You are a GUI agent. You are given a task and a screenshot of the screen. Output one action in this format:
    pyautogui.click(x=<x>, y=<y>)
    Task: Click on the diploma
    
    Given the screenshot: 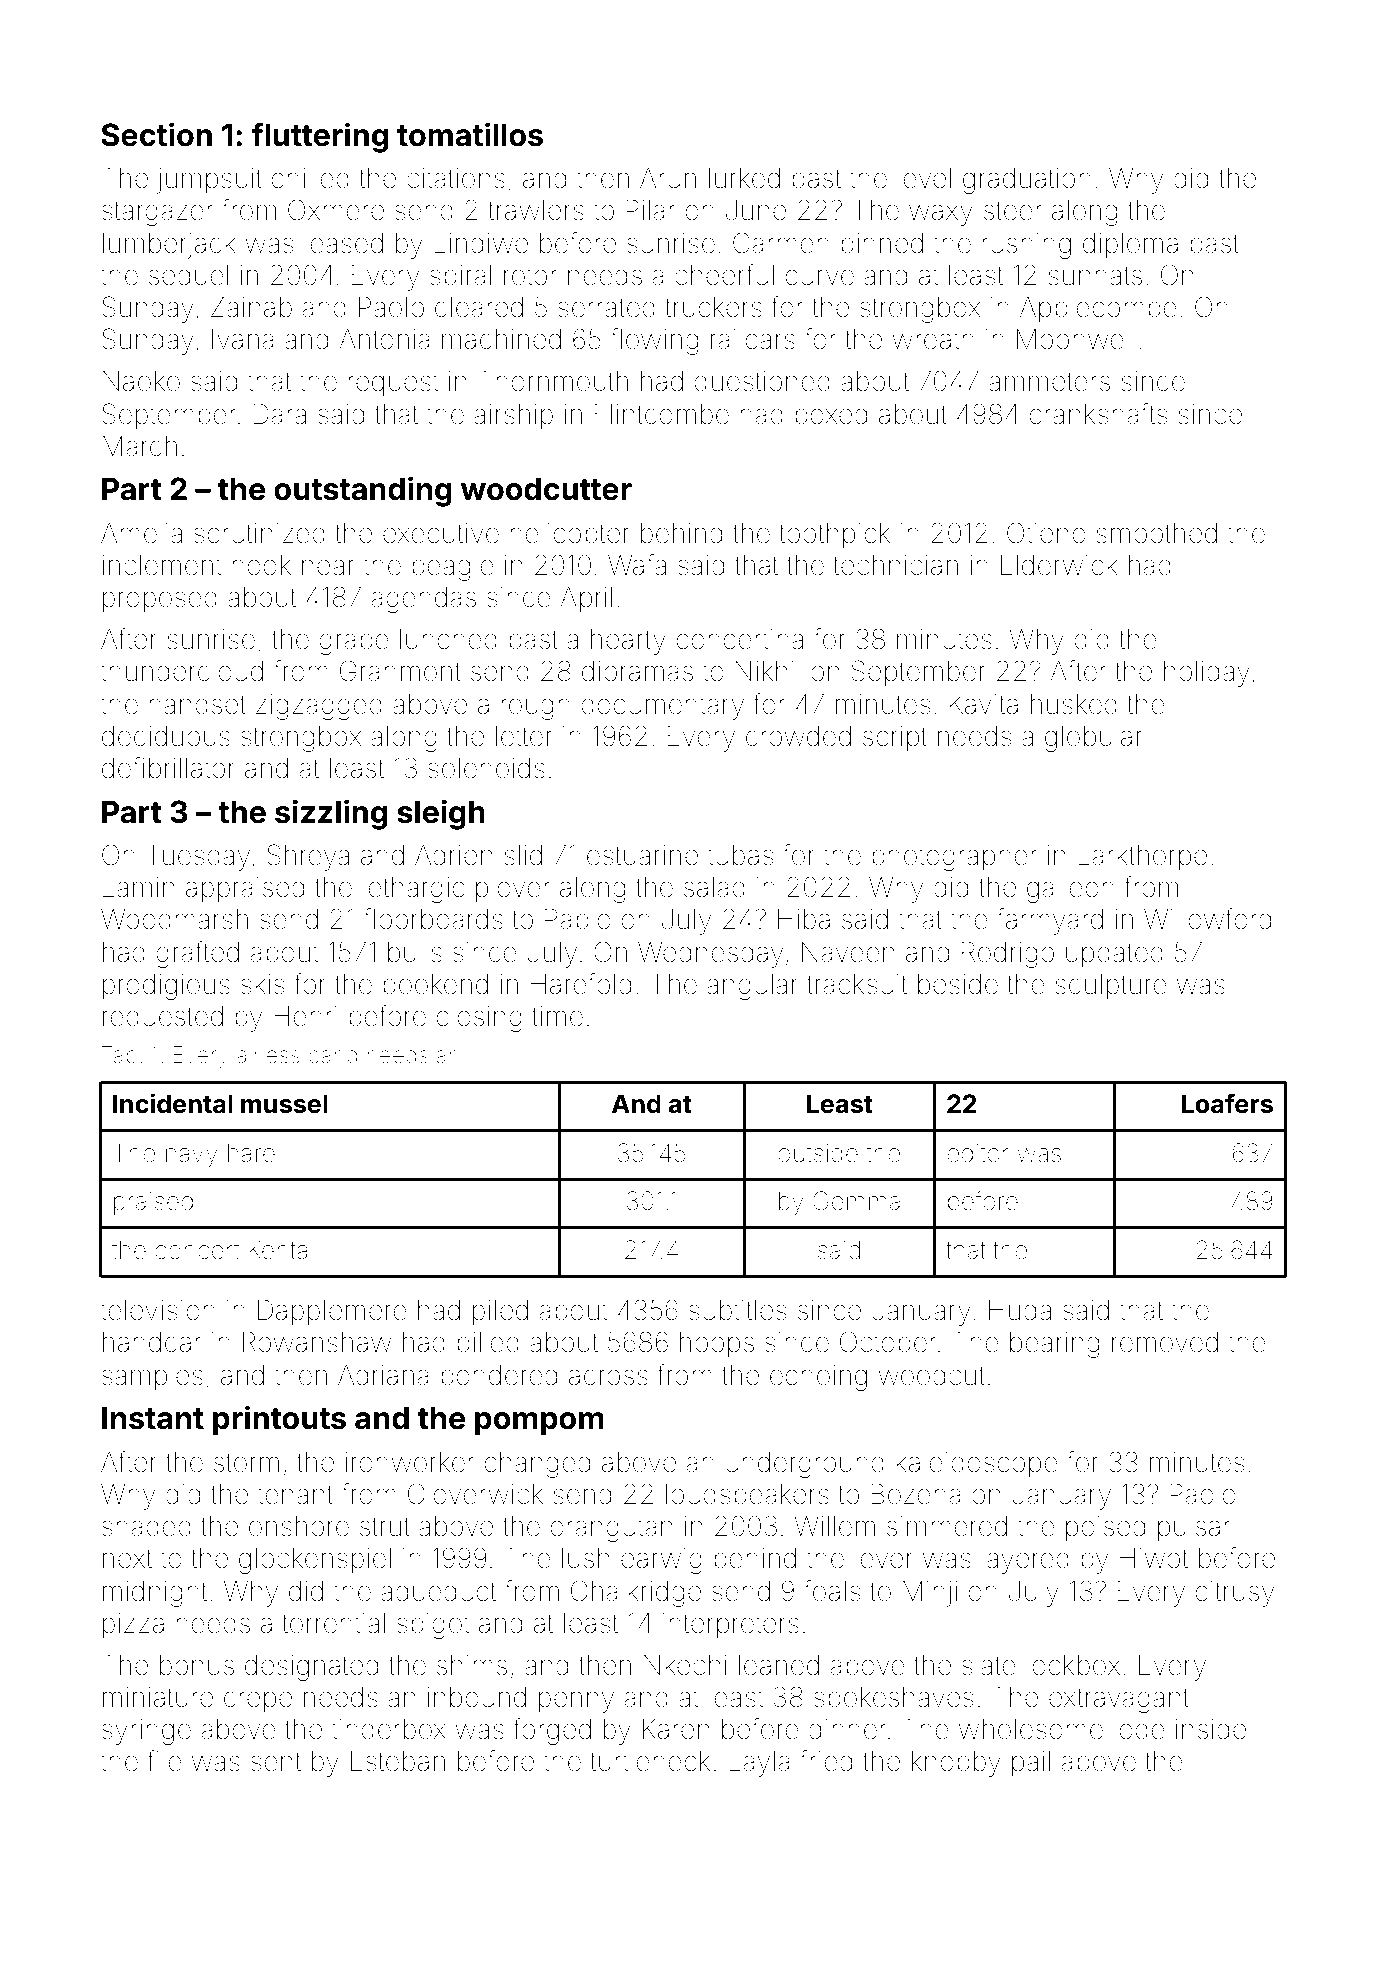 What is the action you would take?
    pyautogui.click(x=1130, y=246)
